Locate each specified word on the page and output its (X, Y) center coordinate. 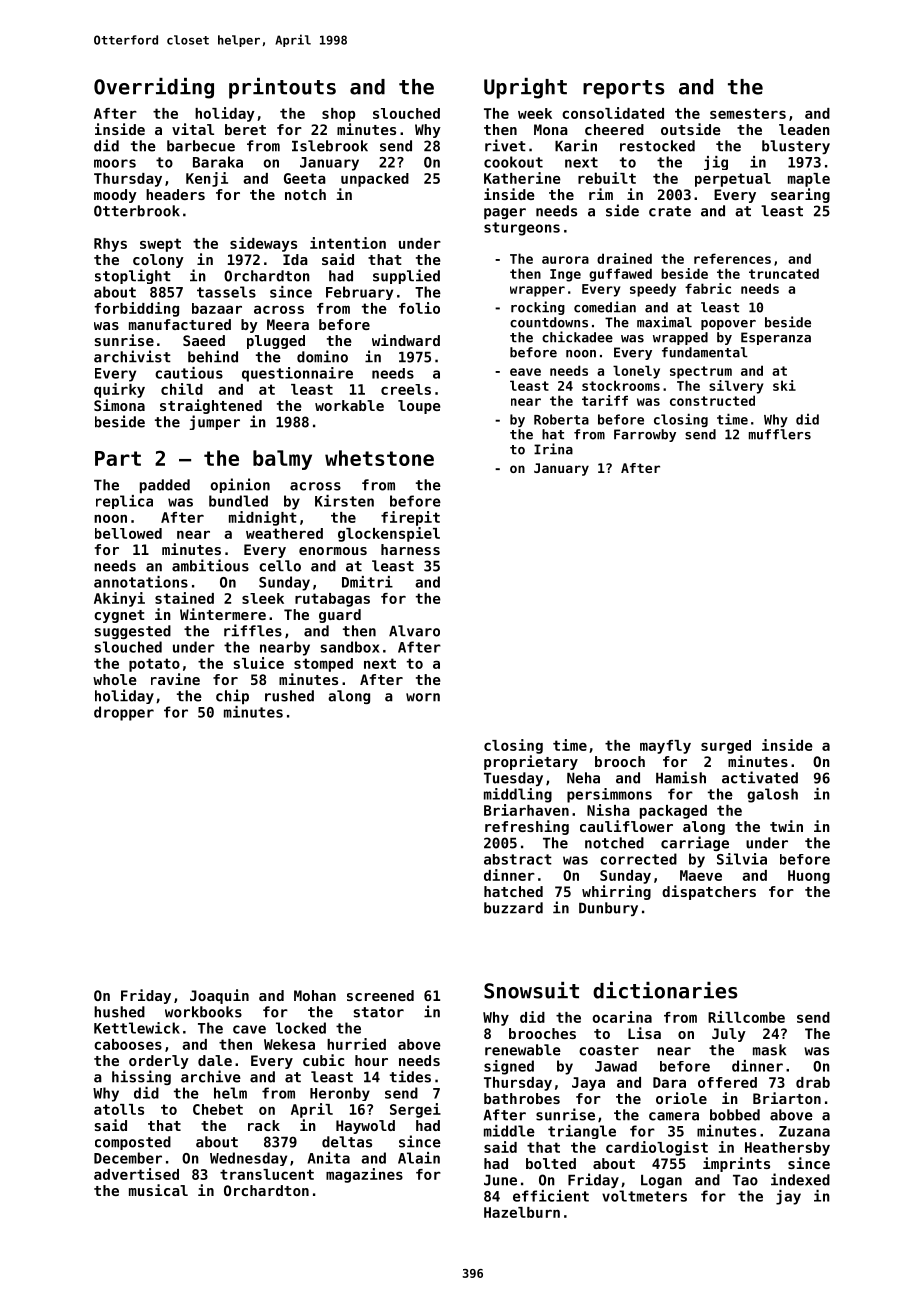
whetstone (379, 458)
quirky (119, 390)
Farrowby (645, 435)
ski (784, 385)
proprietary (531, 762)
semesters (748, 113)
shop (338, 115)
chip (232, 696)
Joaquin (219, 996)
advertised (136, 1174)
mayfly (665, 747)
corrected (638, 859)
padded (165, 486)
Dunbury (608, 909)
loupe (419, 407)
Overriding (154, 88)
